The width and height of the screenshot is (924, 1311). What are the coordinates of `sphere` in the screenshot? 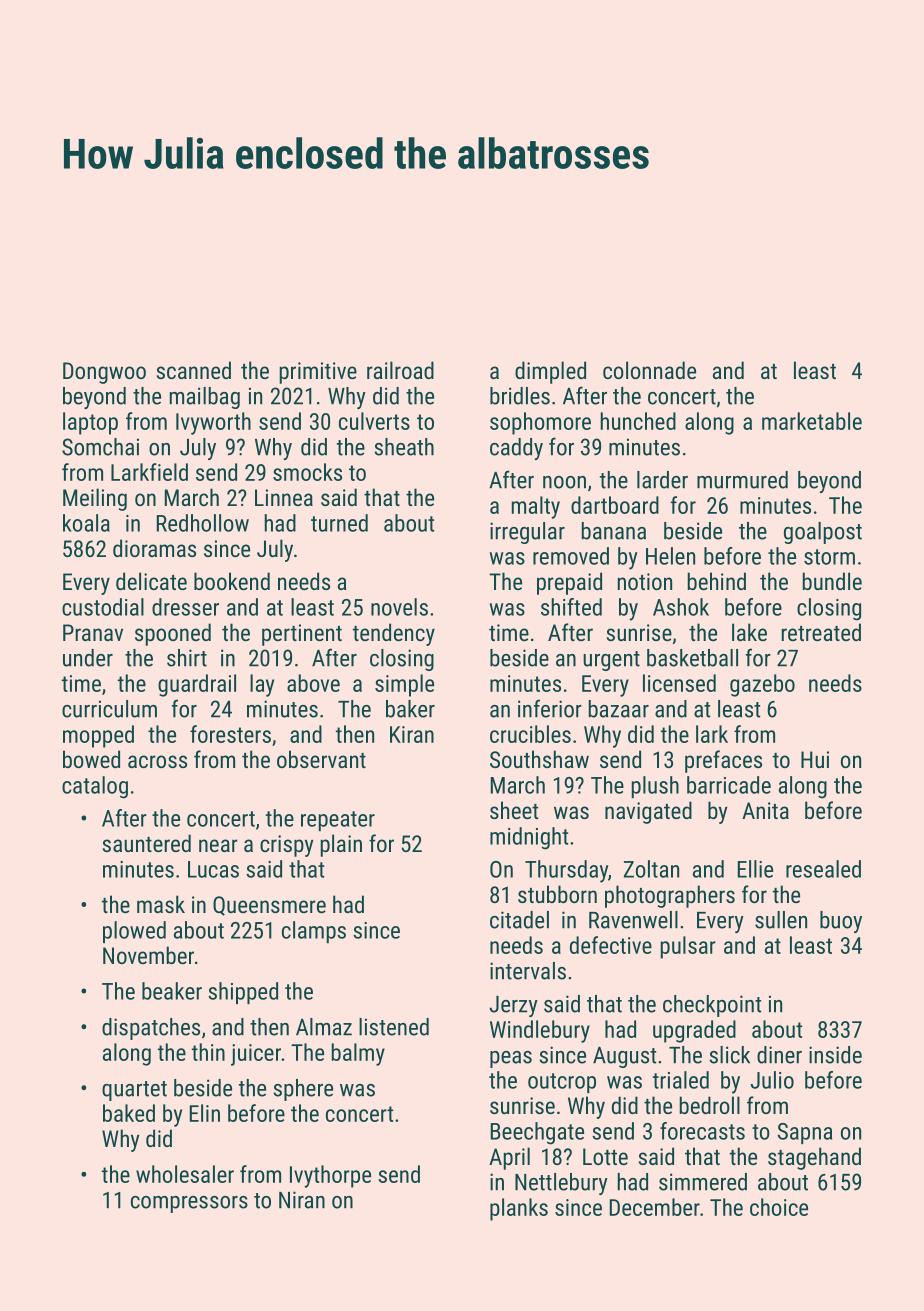 It's located at (303, 1090).
